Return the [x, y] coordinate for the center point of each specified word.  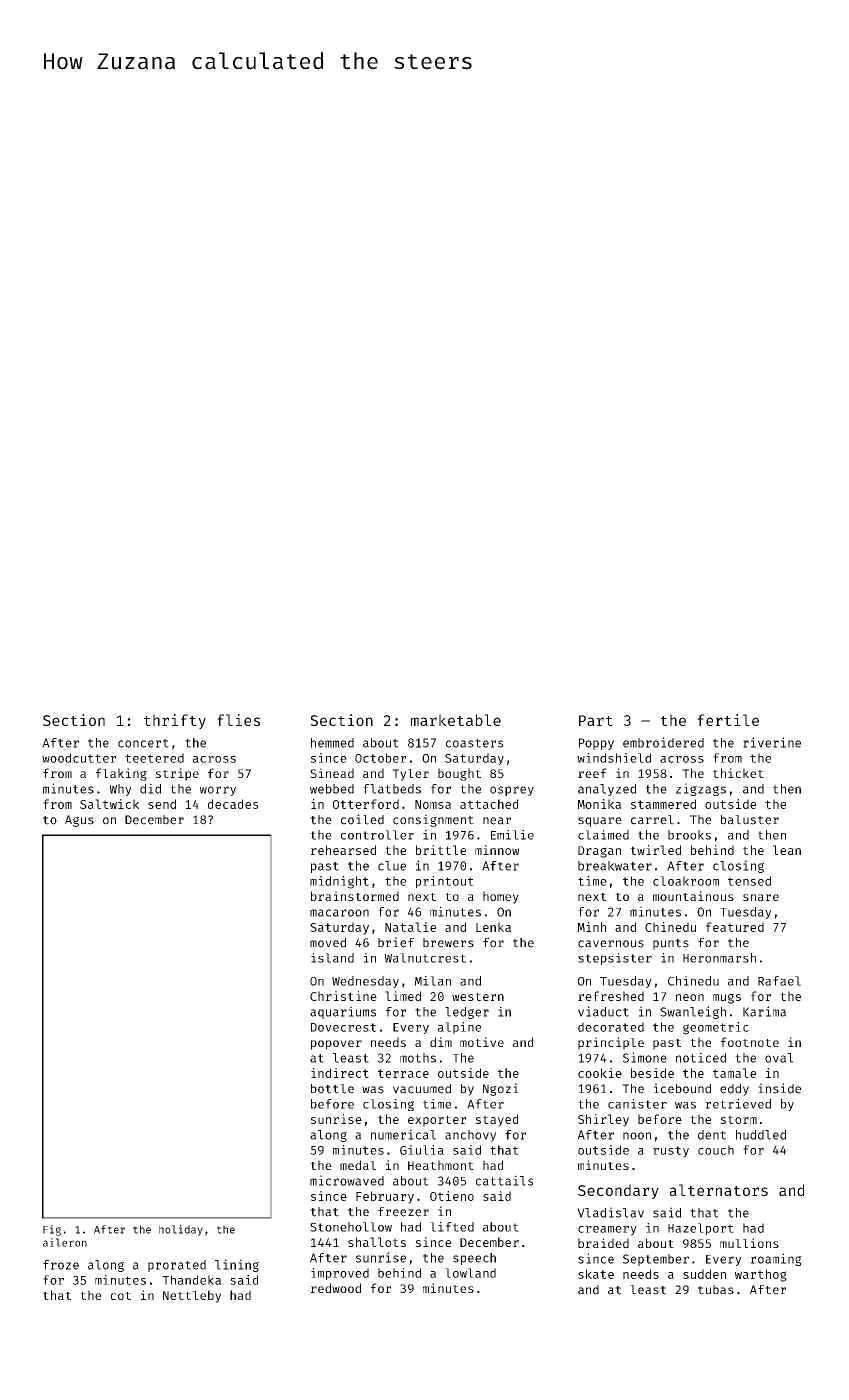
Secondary [618, 1191]
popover [336, 1045]
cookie [600, 1073]
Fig [52, 1230]
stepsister [615, 959]
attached [489, 804]
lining [237, 1265]
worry [218, 791]
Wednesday [365, 982]
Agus [79, 821]
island [332, 958]
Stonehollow [351, 1227]
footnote [750, 1042]
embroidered [663, 742]
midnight [339, 882]
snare [761, 897]
